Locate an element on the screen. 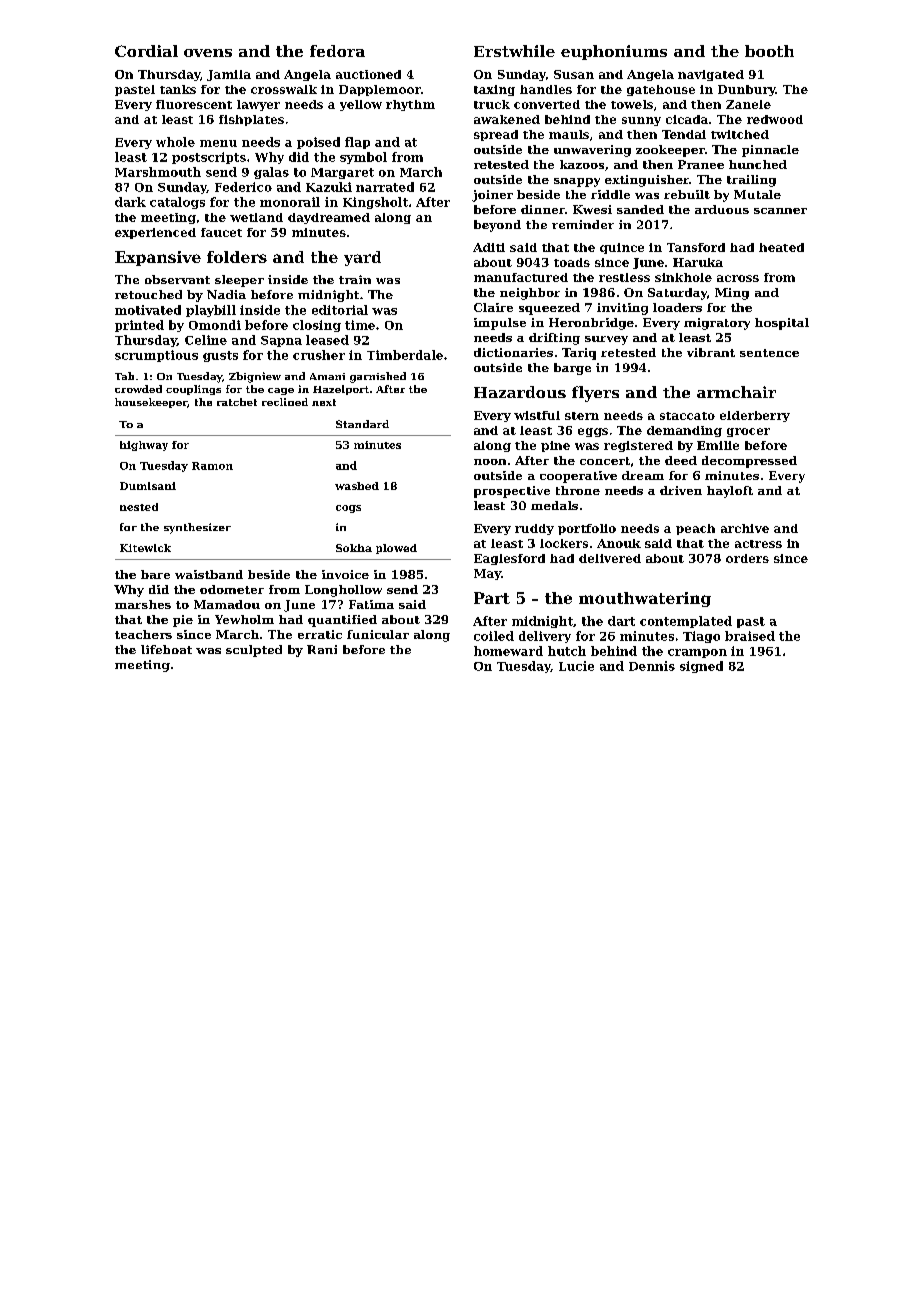  survey is located at coordinates (606, 340).
